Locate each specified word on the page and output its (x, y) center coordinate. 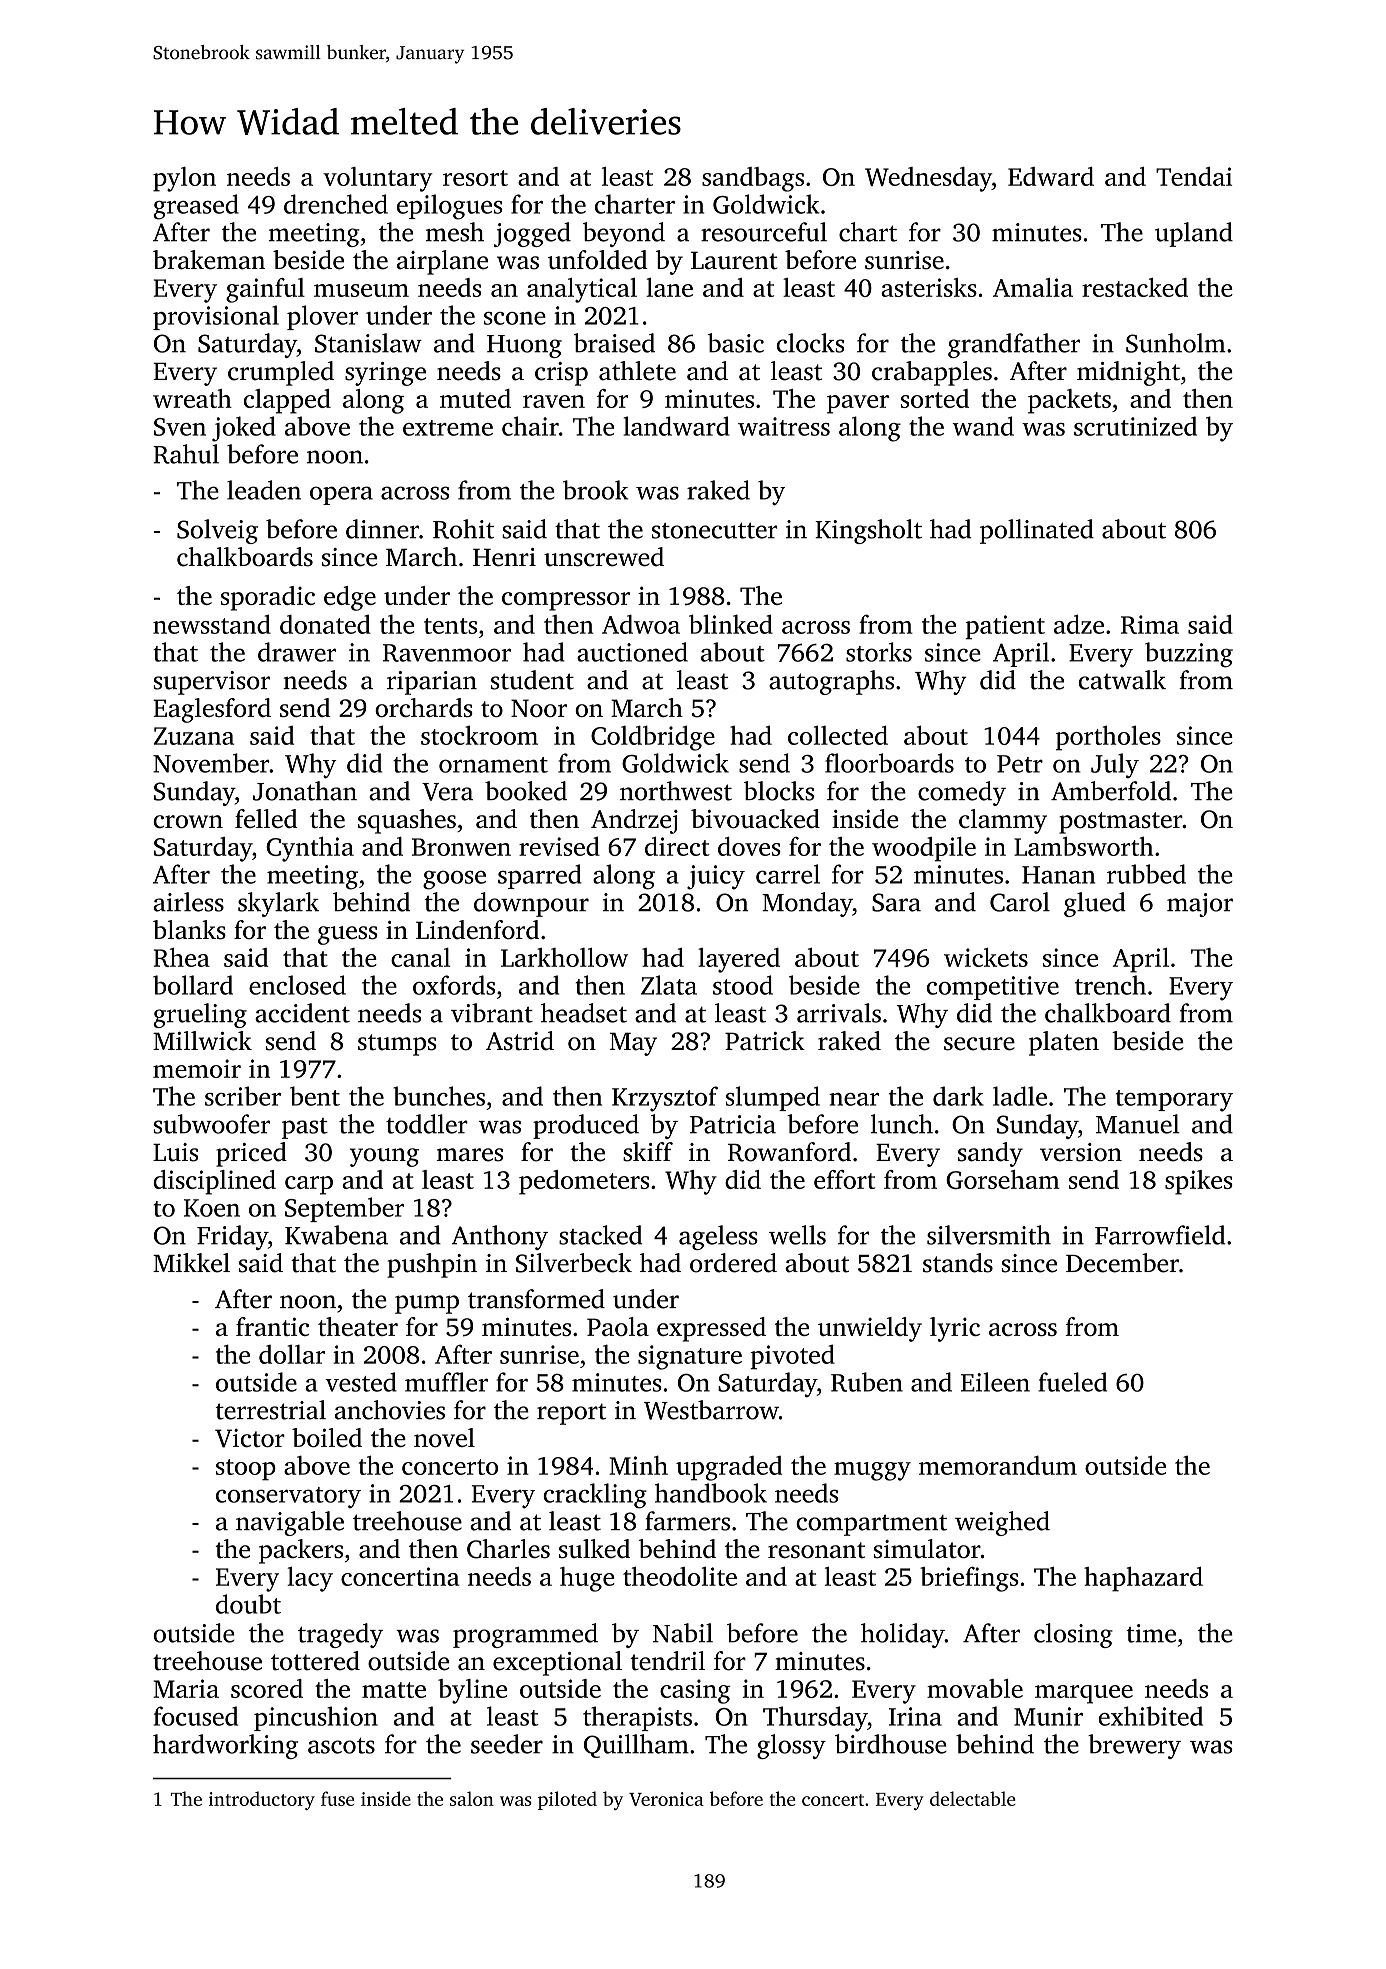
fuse (337, 1798)
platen (1064, 1043)
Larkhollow (564, 957)
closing (1073, 1635)
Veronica (666, 1799)
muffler (446, 1382)
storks (879, 652)
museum (361, 290)
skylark (278, 904)
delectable (973, 1798)
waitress (784, 426)
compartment (871, 1525)
